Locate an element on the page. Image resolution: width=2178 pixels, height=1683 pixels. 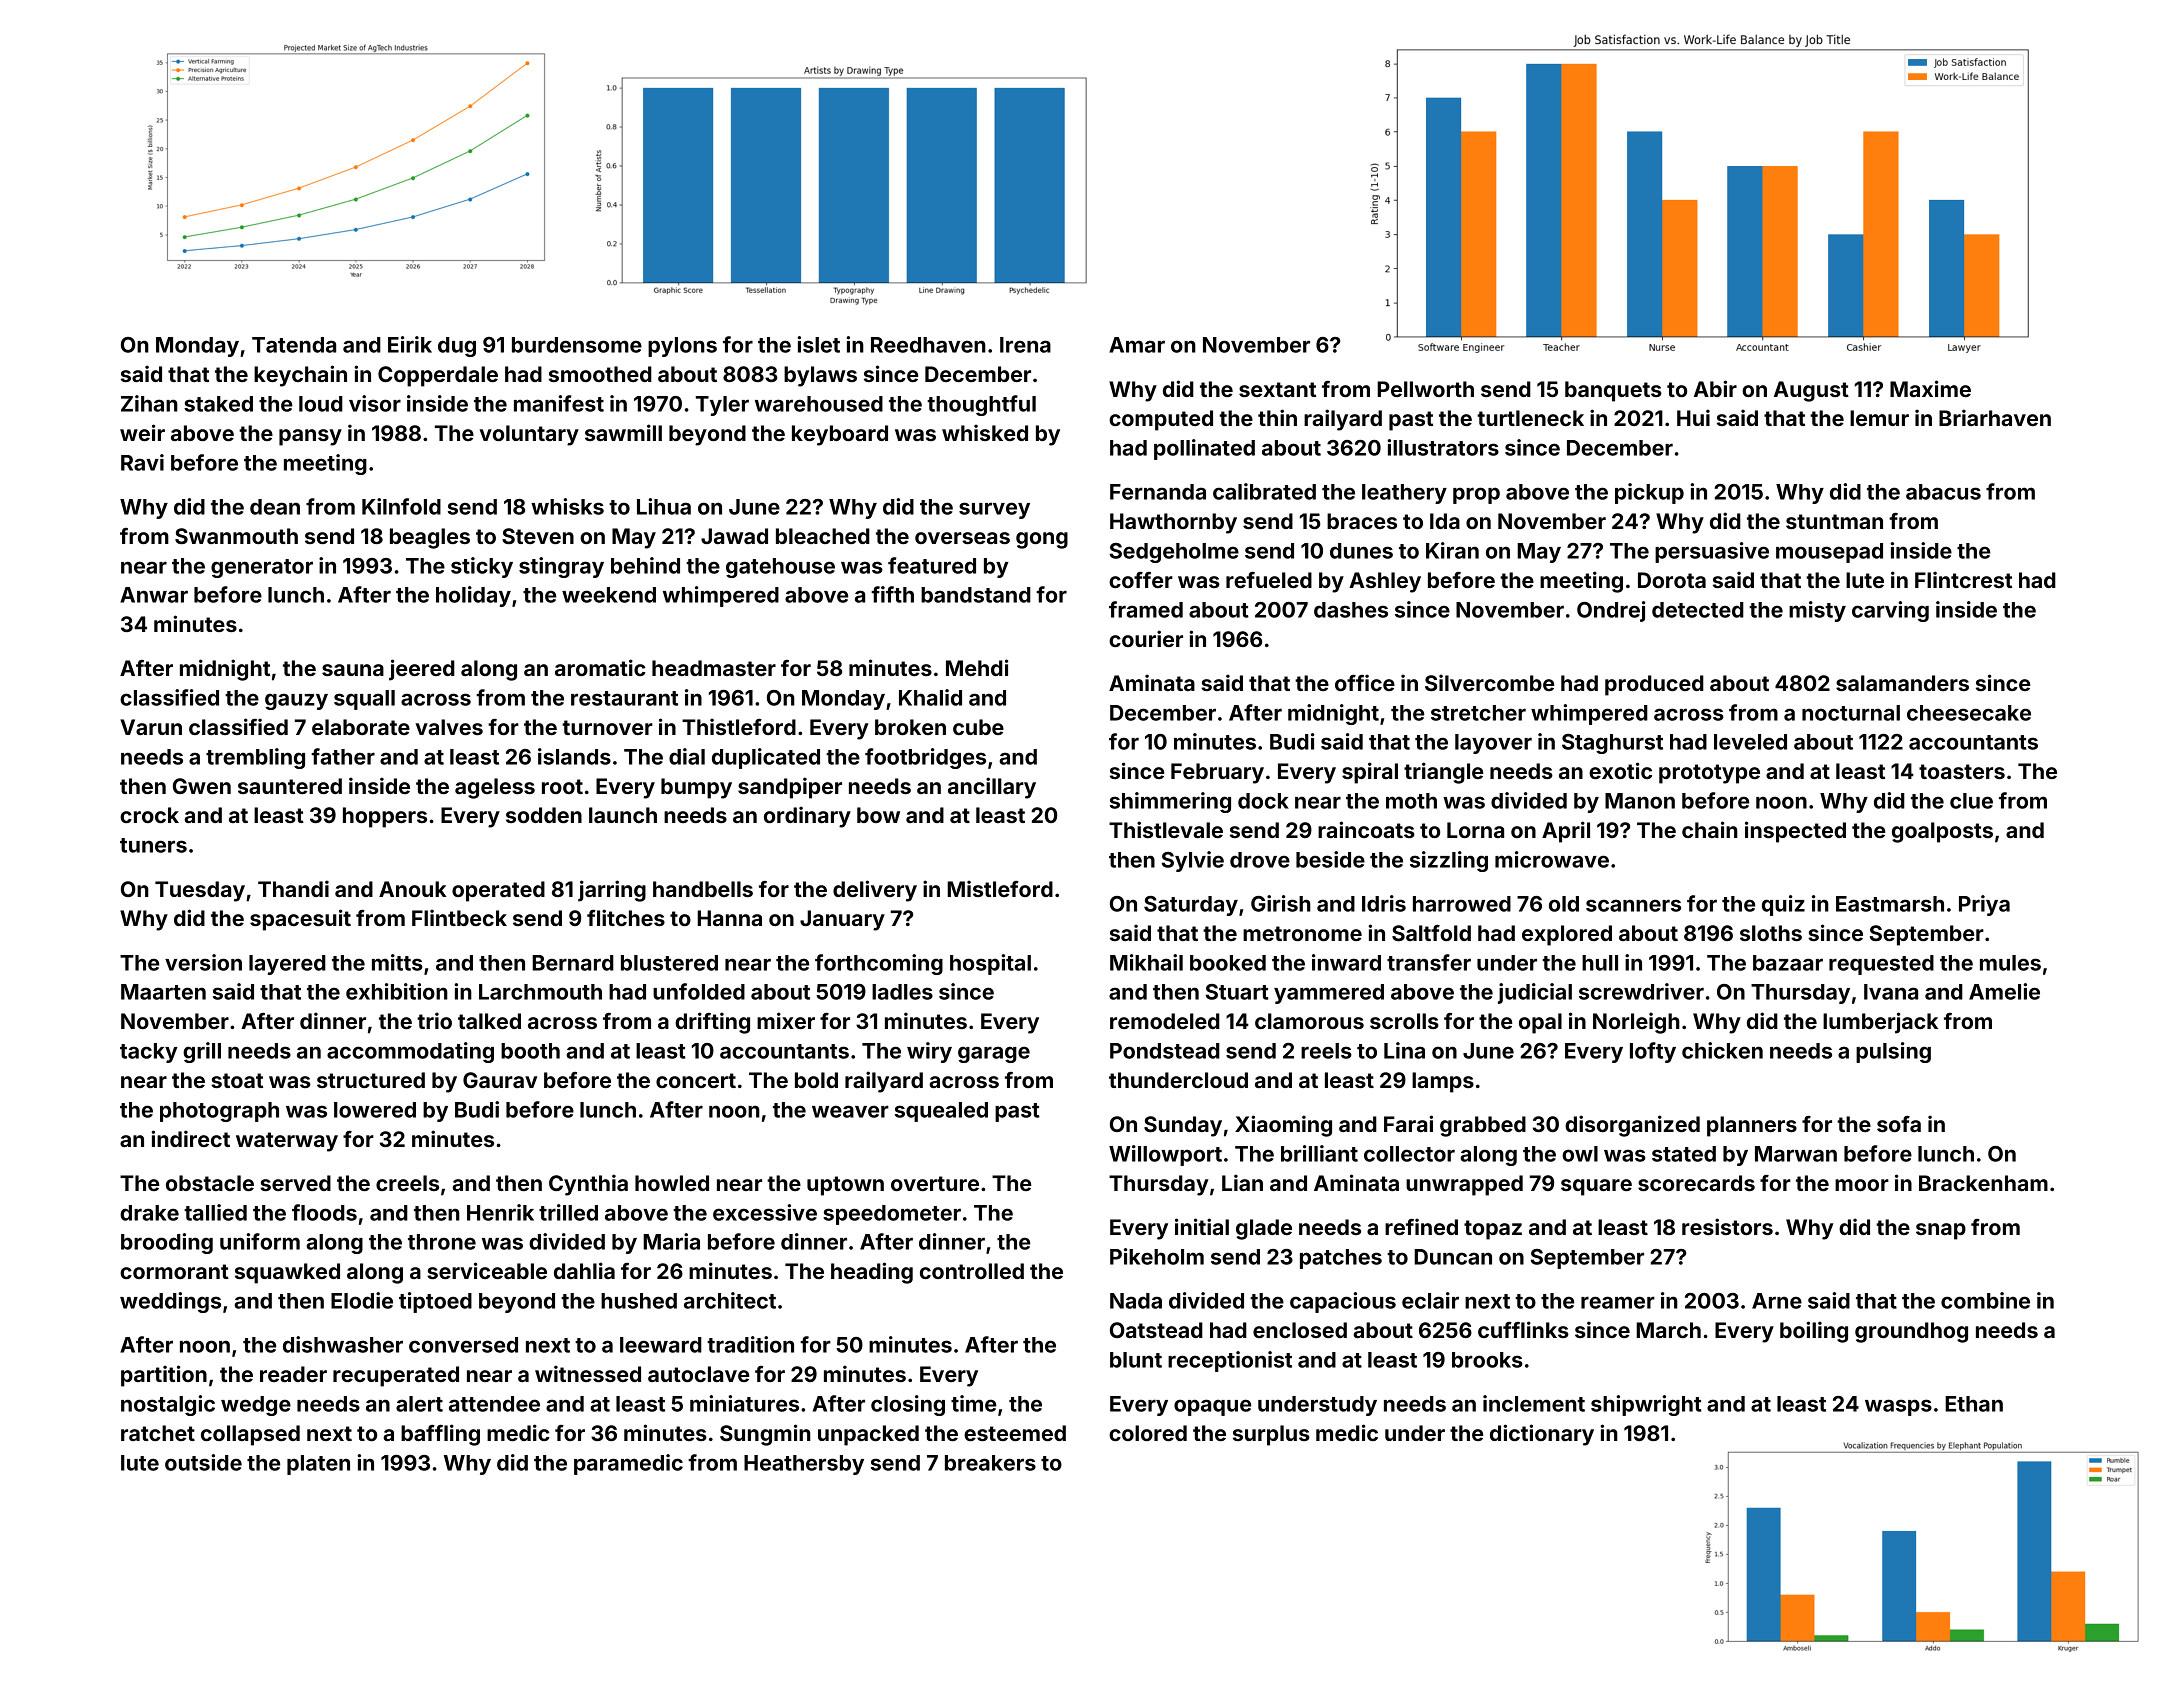
Tatenda is located at coordinates (294, 345).
